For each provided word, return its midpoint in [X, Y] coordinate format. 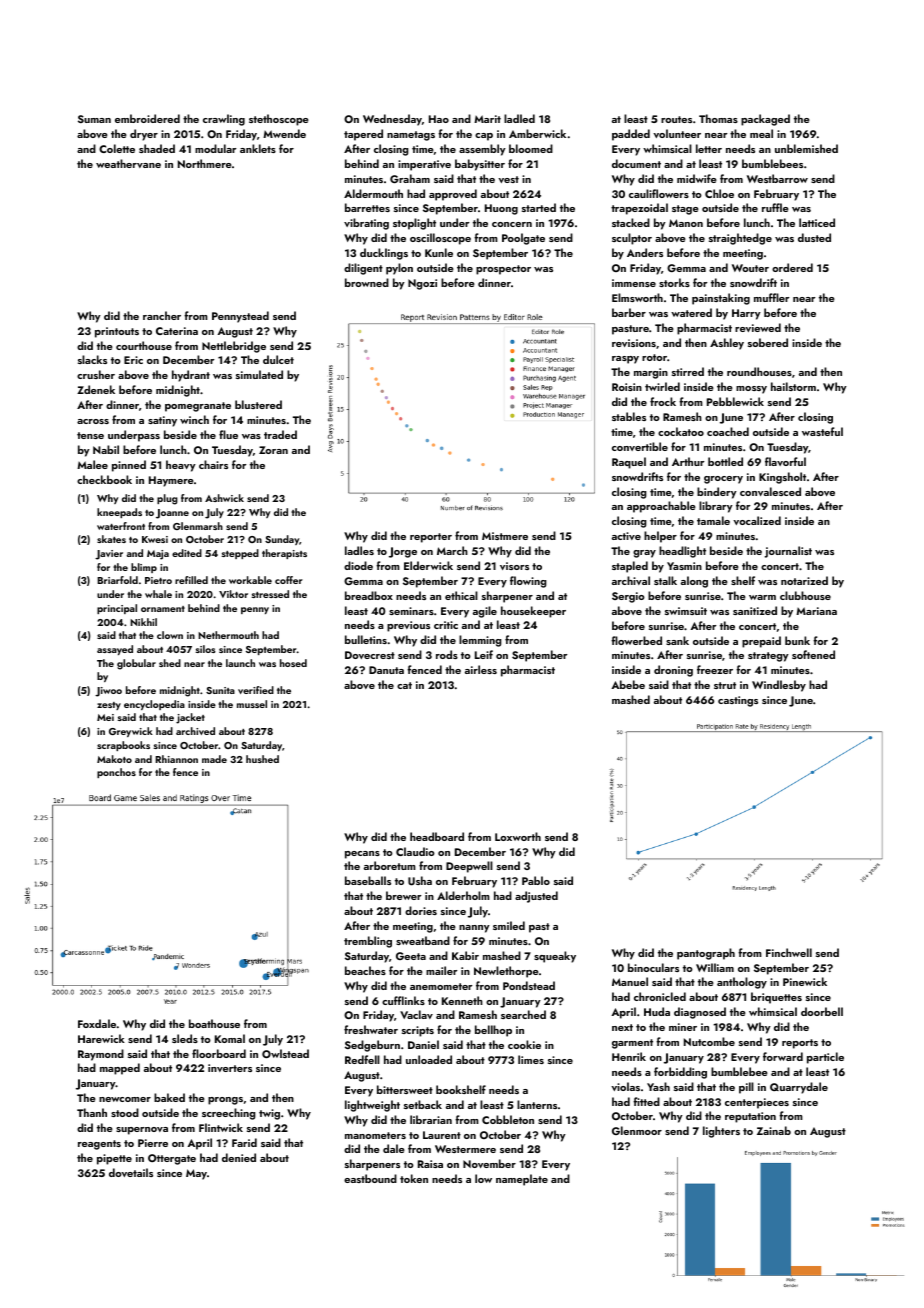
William [715, 967]
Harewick [101, 1038]
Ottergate [172, 1159]
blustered [258, 404]
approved [453, 195]
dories [421, 910]
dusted [814, 237]
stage [685, 210]
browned [367, 282]
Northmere [205, 163]
